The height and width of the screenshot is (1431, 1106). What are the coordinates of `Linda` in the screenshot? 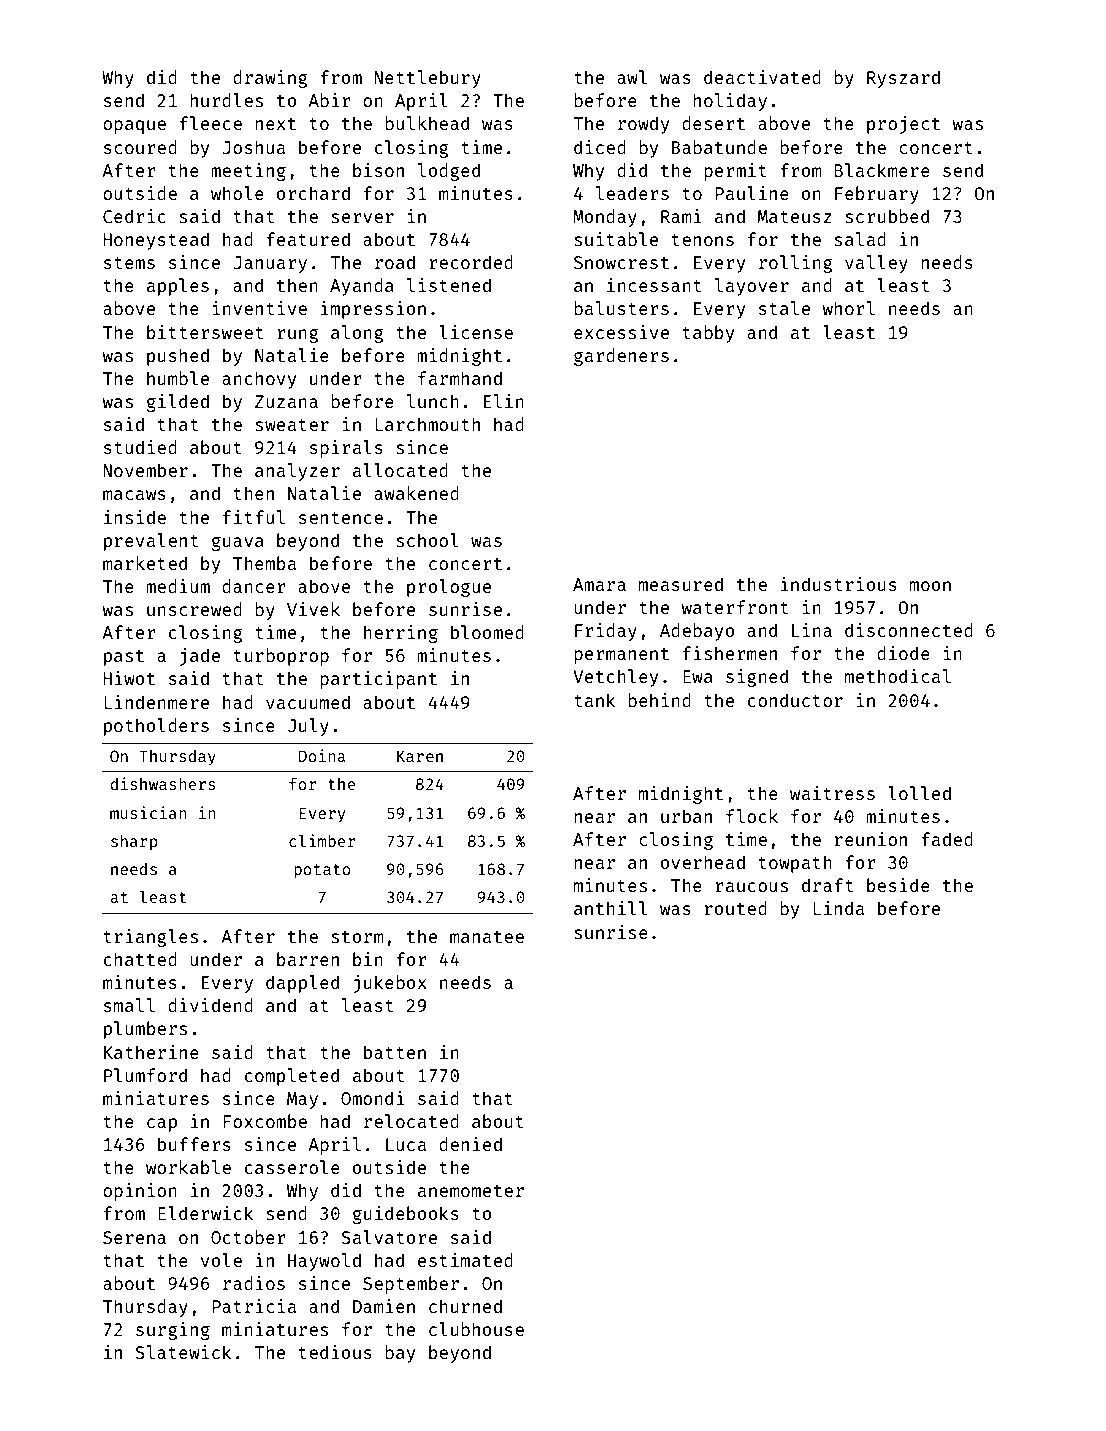 It's located at (838, 908).
